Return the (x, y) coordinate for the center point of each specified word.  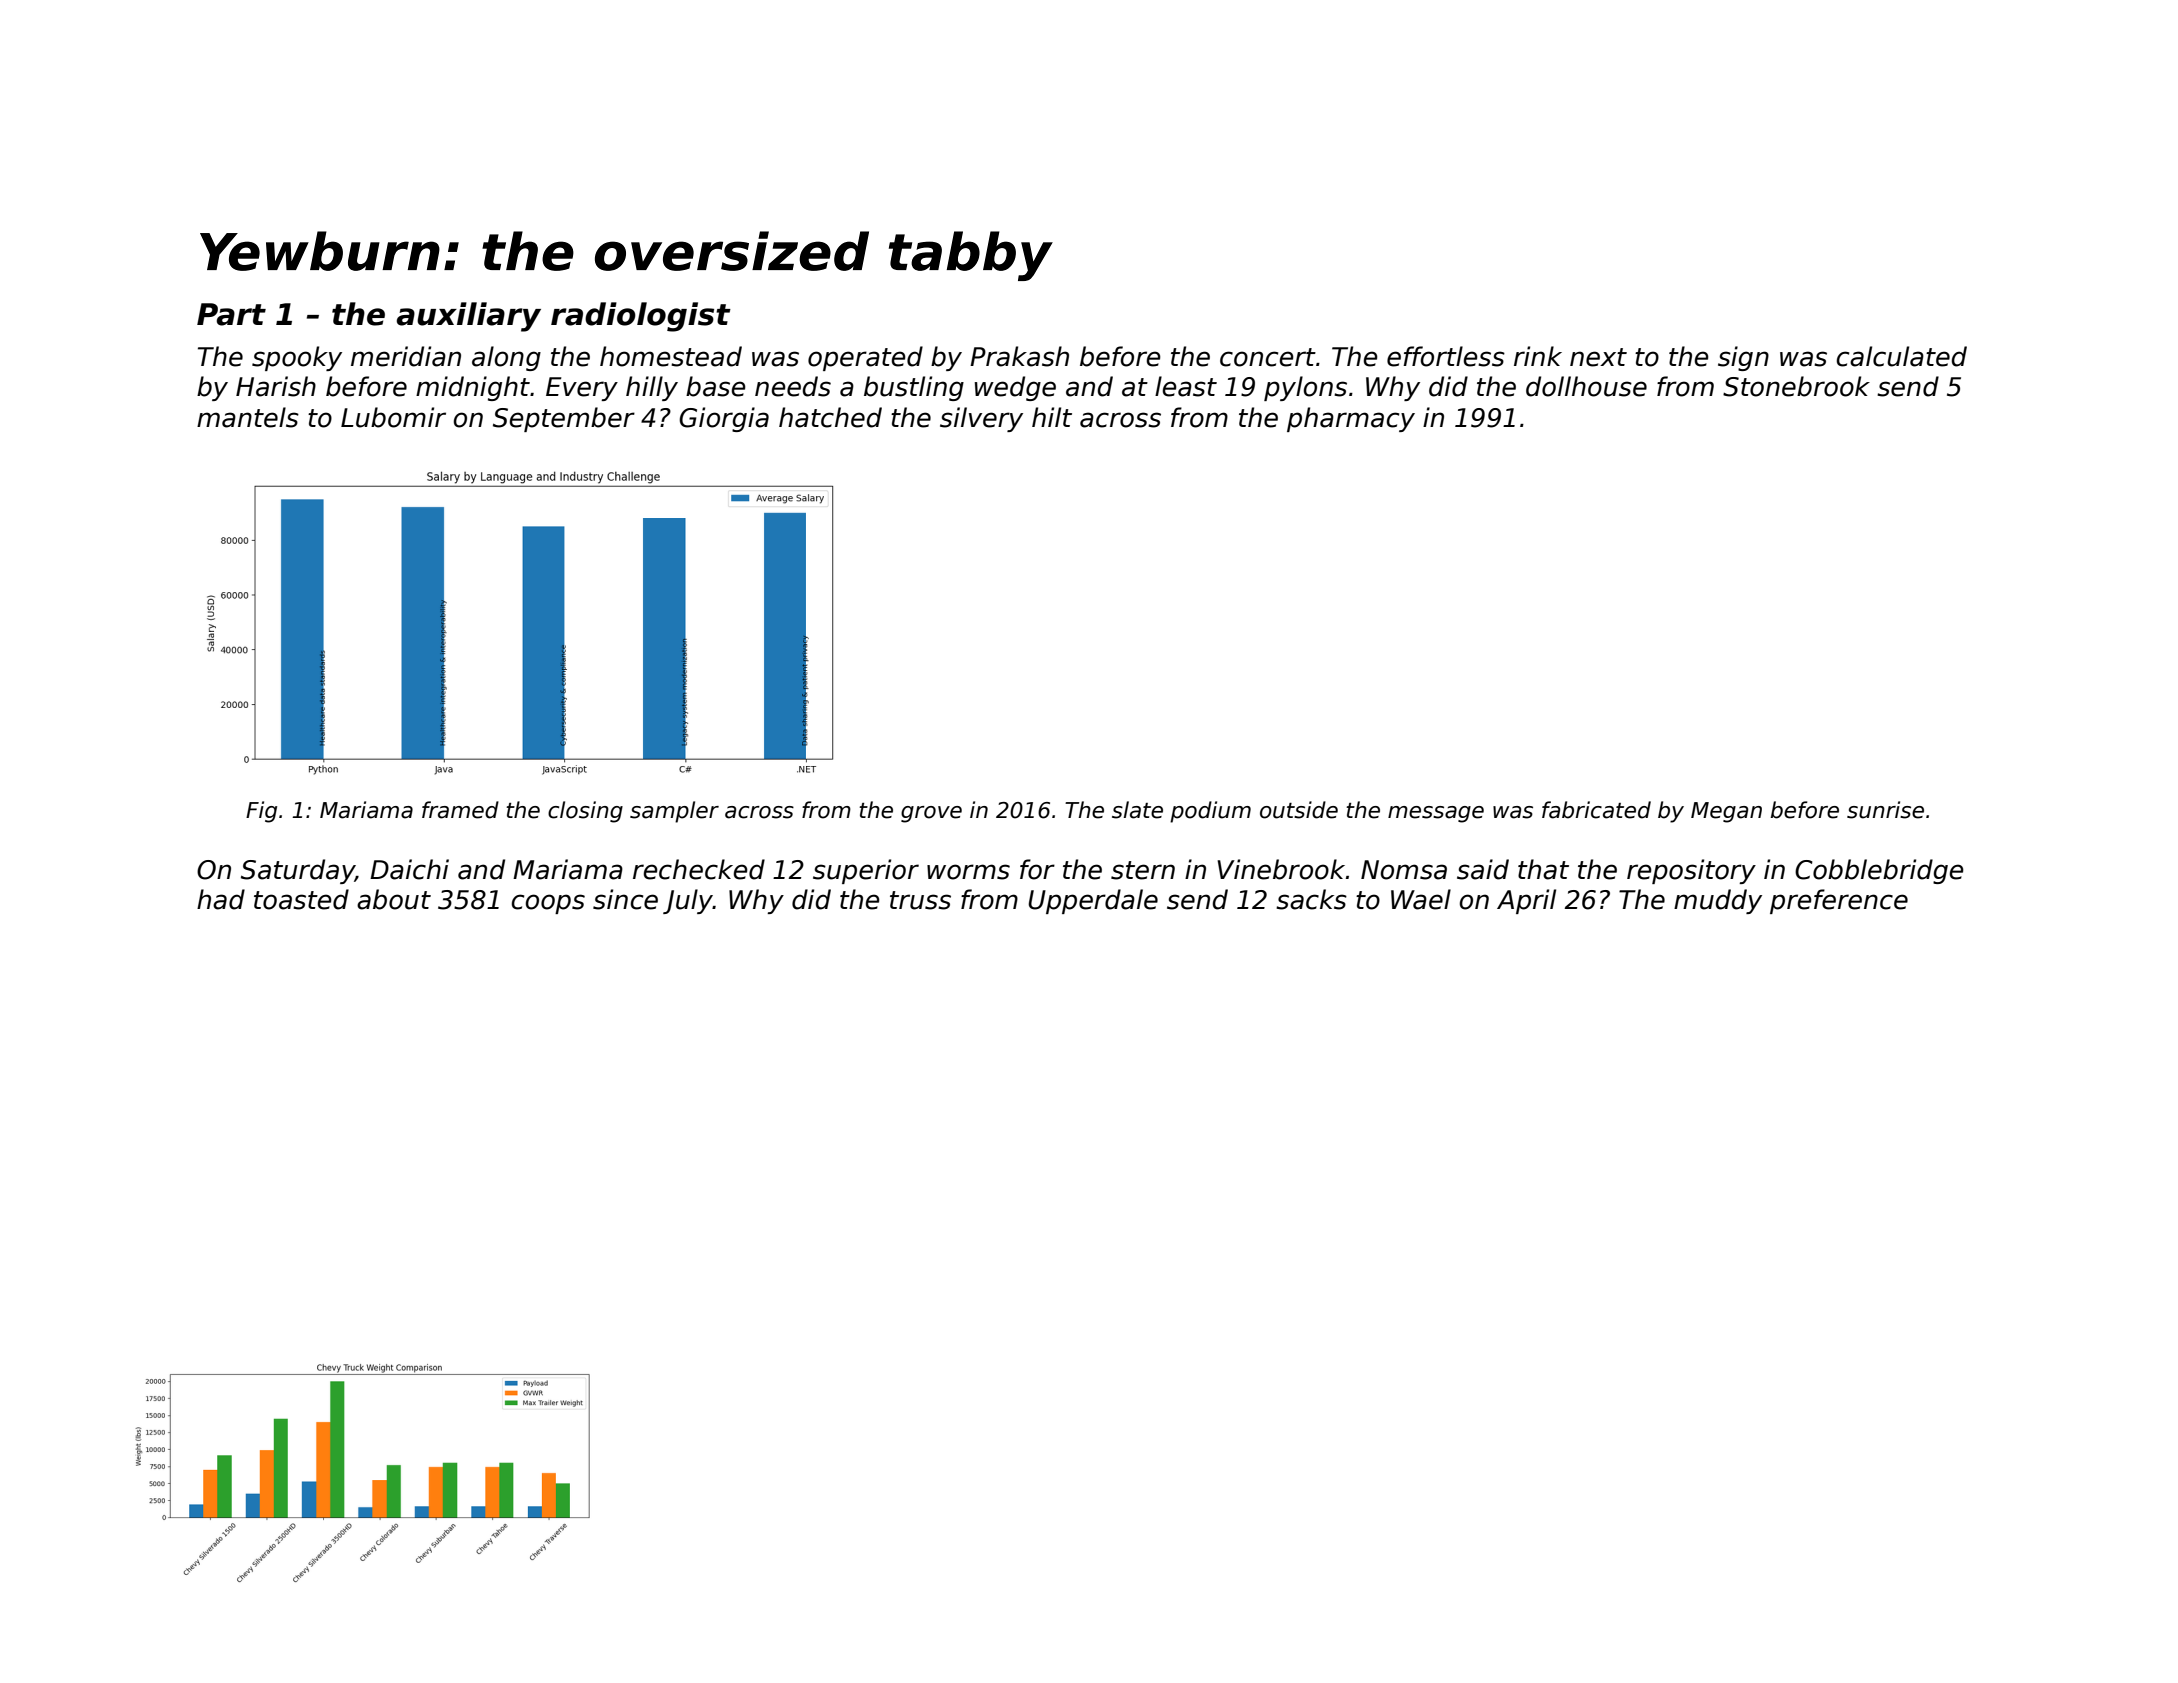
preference (1839, 901)
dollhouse (1586, 386)
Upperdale (1093, 901)
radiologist (641, 317)
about (394, 899)
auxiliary (469, 317)
